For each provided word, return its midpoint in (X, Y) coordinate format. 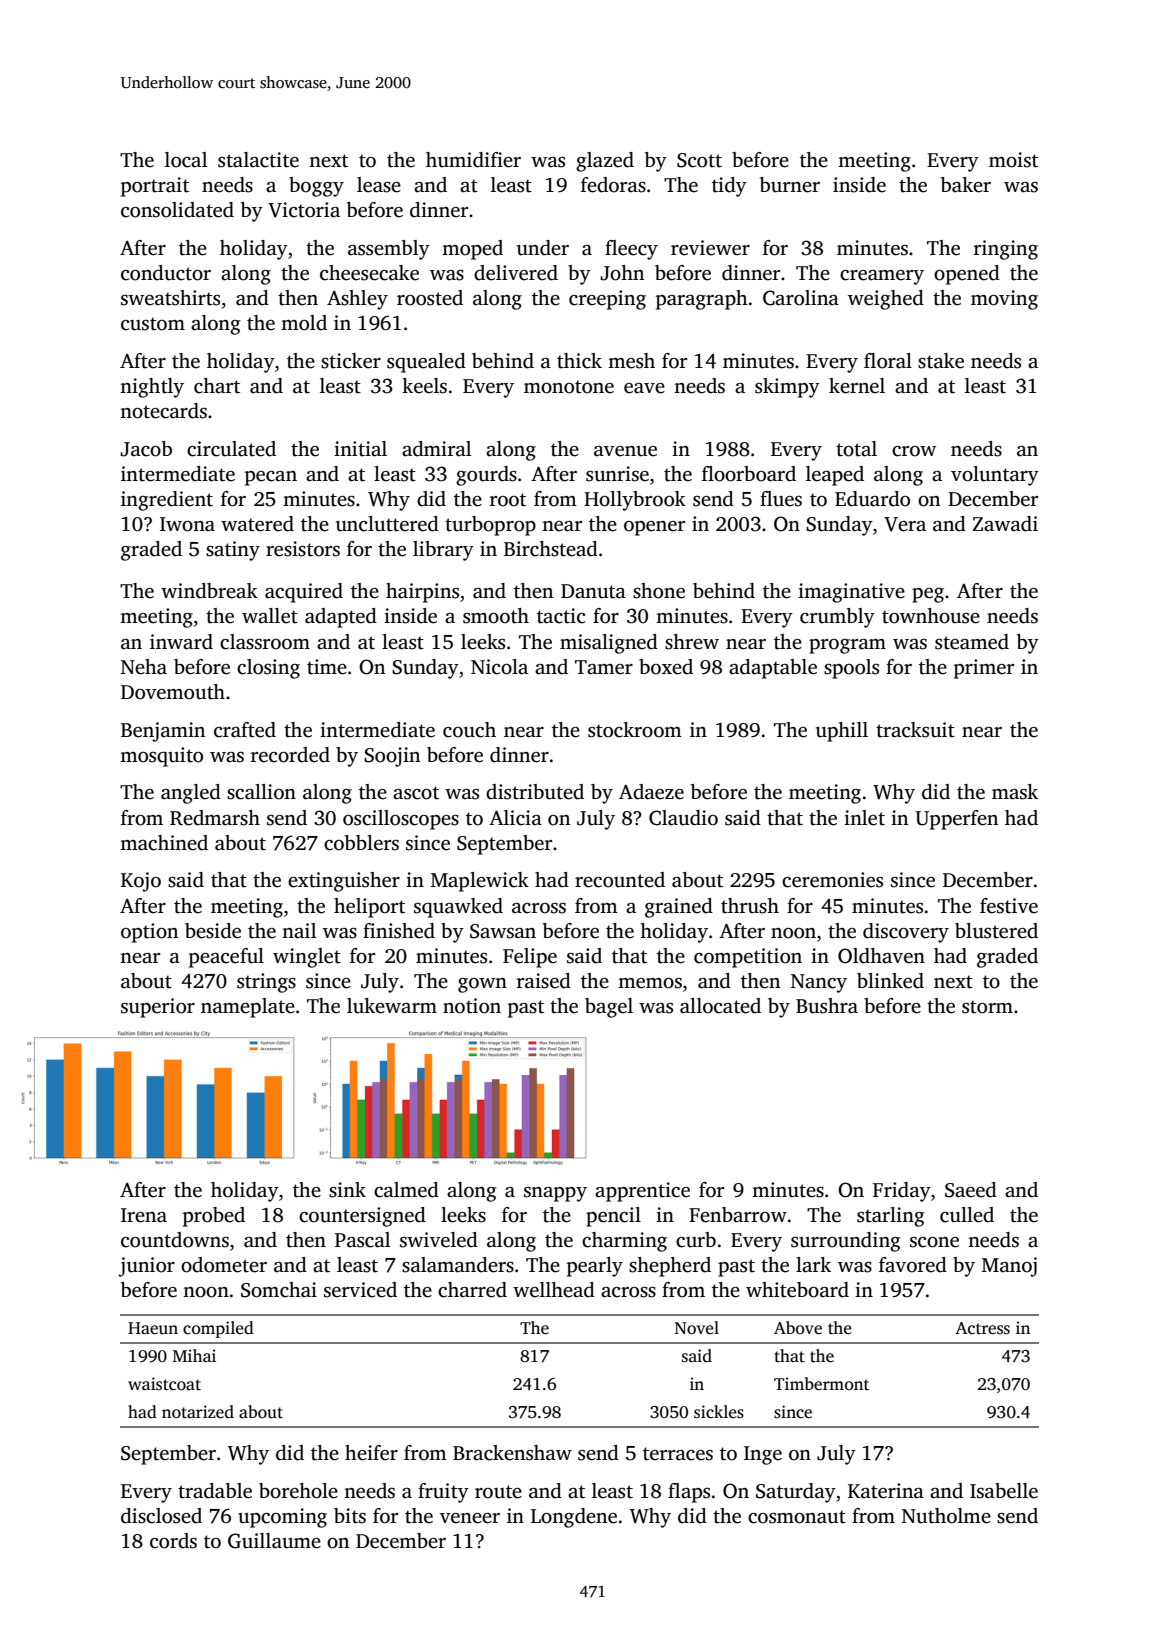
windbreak (209, 591)
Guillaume (274, 1541)
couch (469, 730)
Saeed (971, 1190)
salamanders (458, 1265)
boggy (316, 187)
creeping (607, 300)
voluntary (995, 476)
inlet (864, 818)
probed (214, 1217)
